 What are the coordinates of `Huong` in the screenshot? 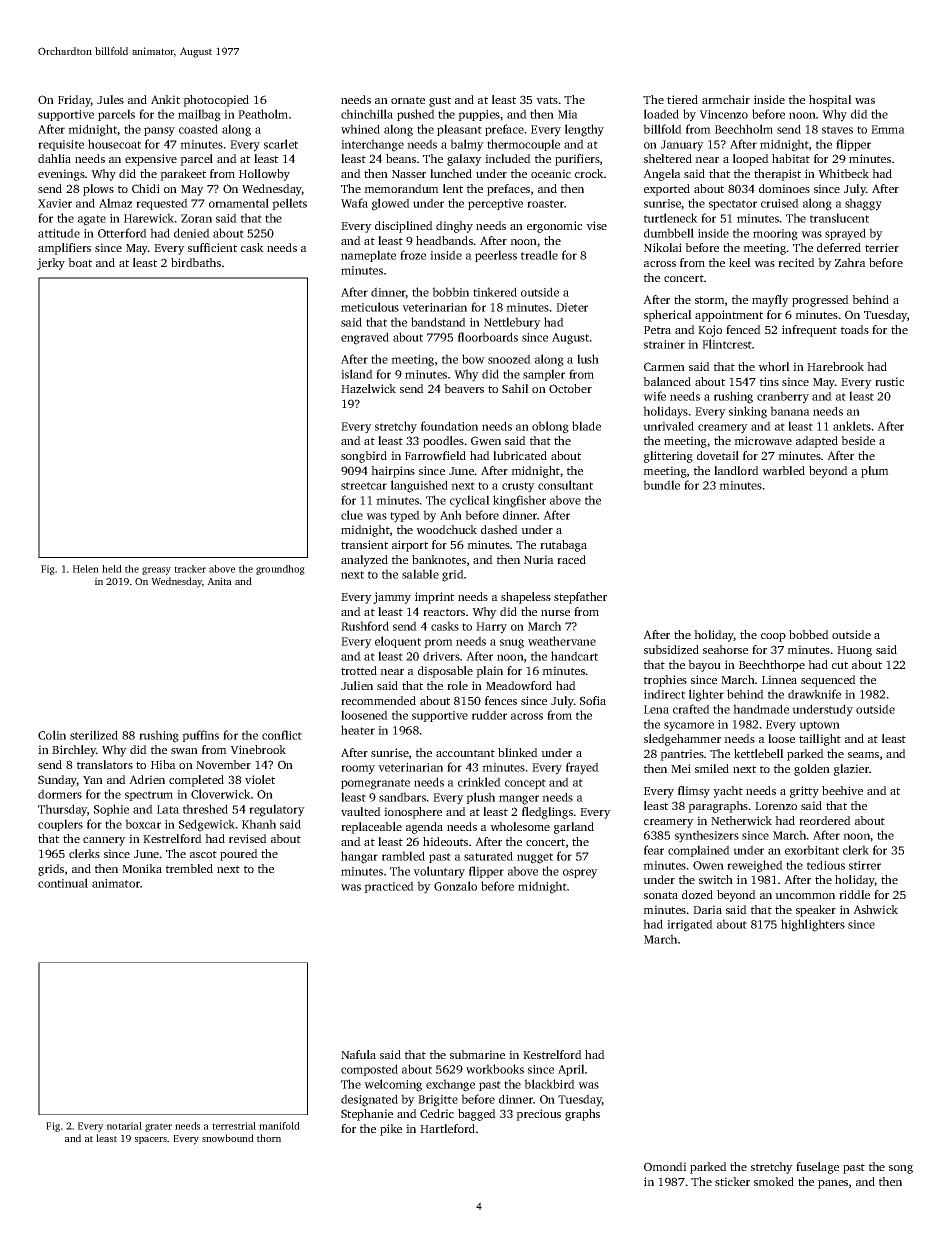 It's located at (854, 651).
